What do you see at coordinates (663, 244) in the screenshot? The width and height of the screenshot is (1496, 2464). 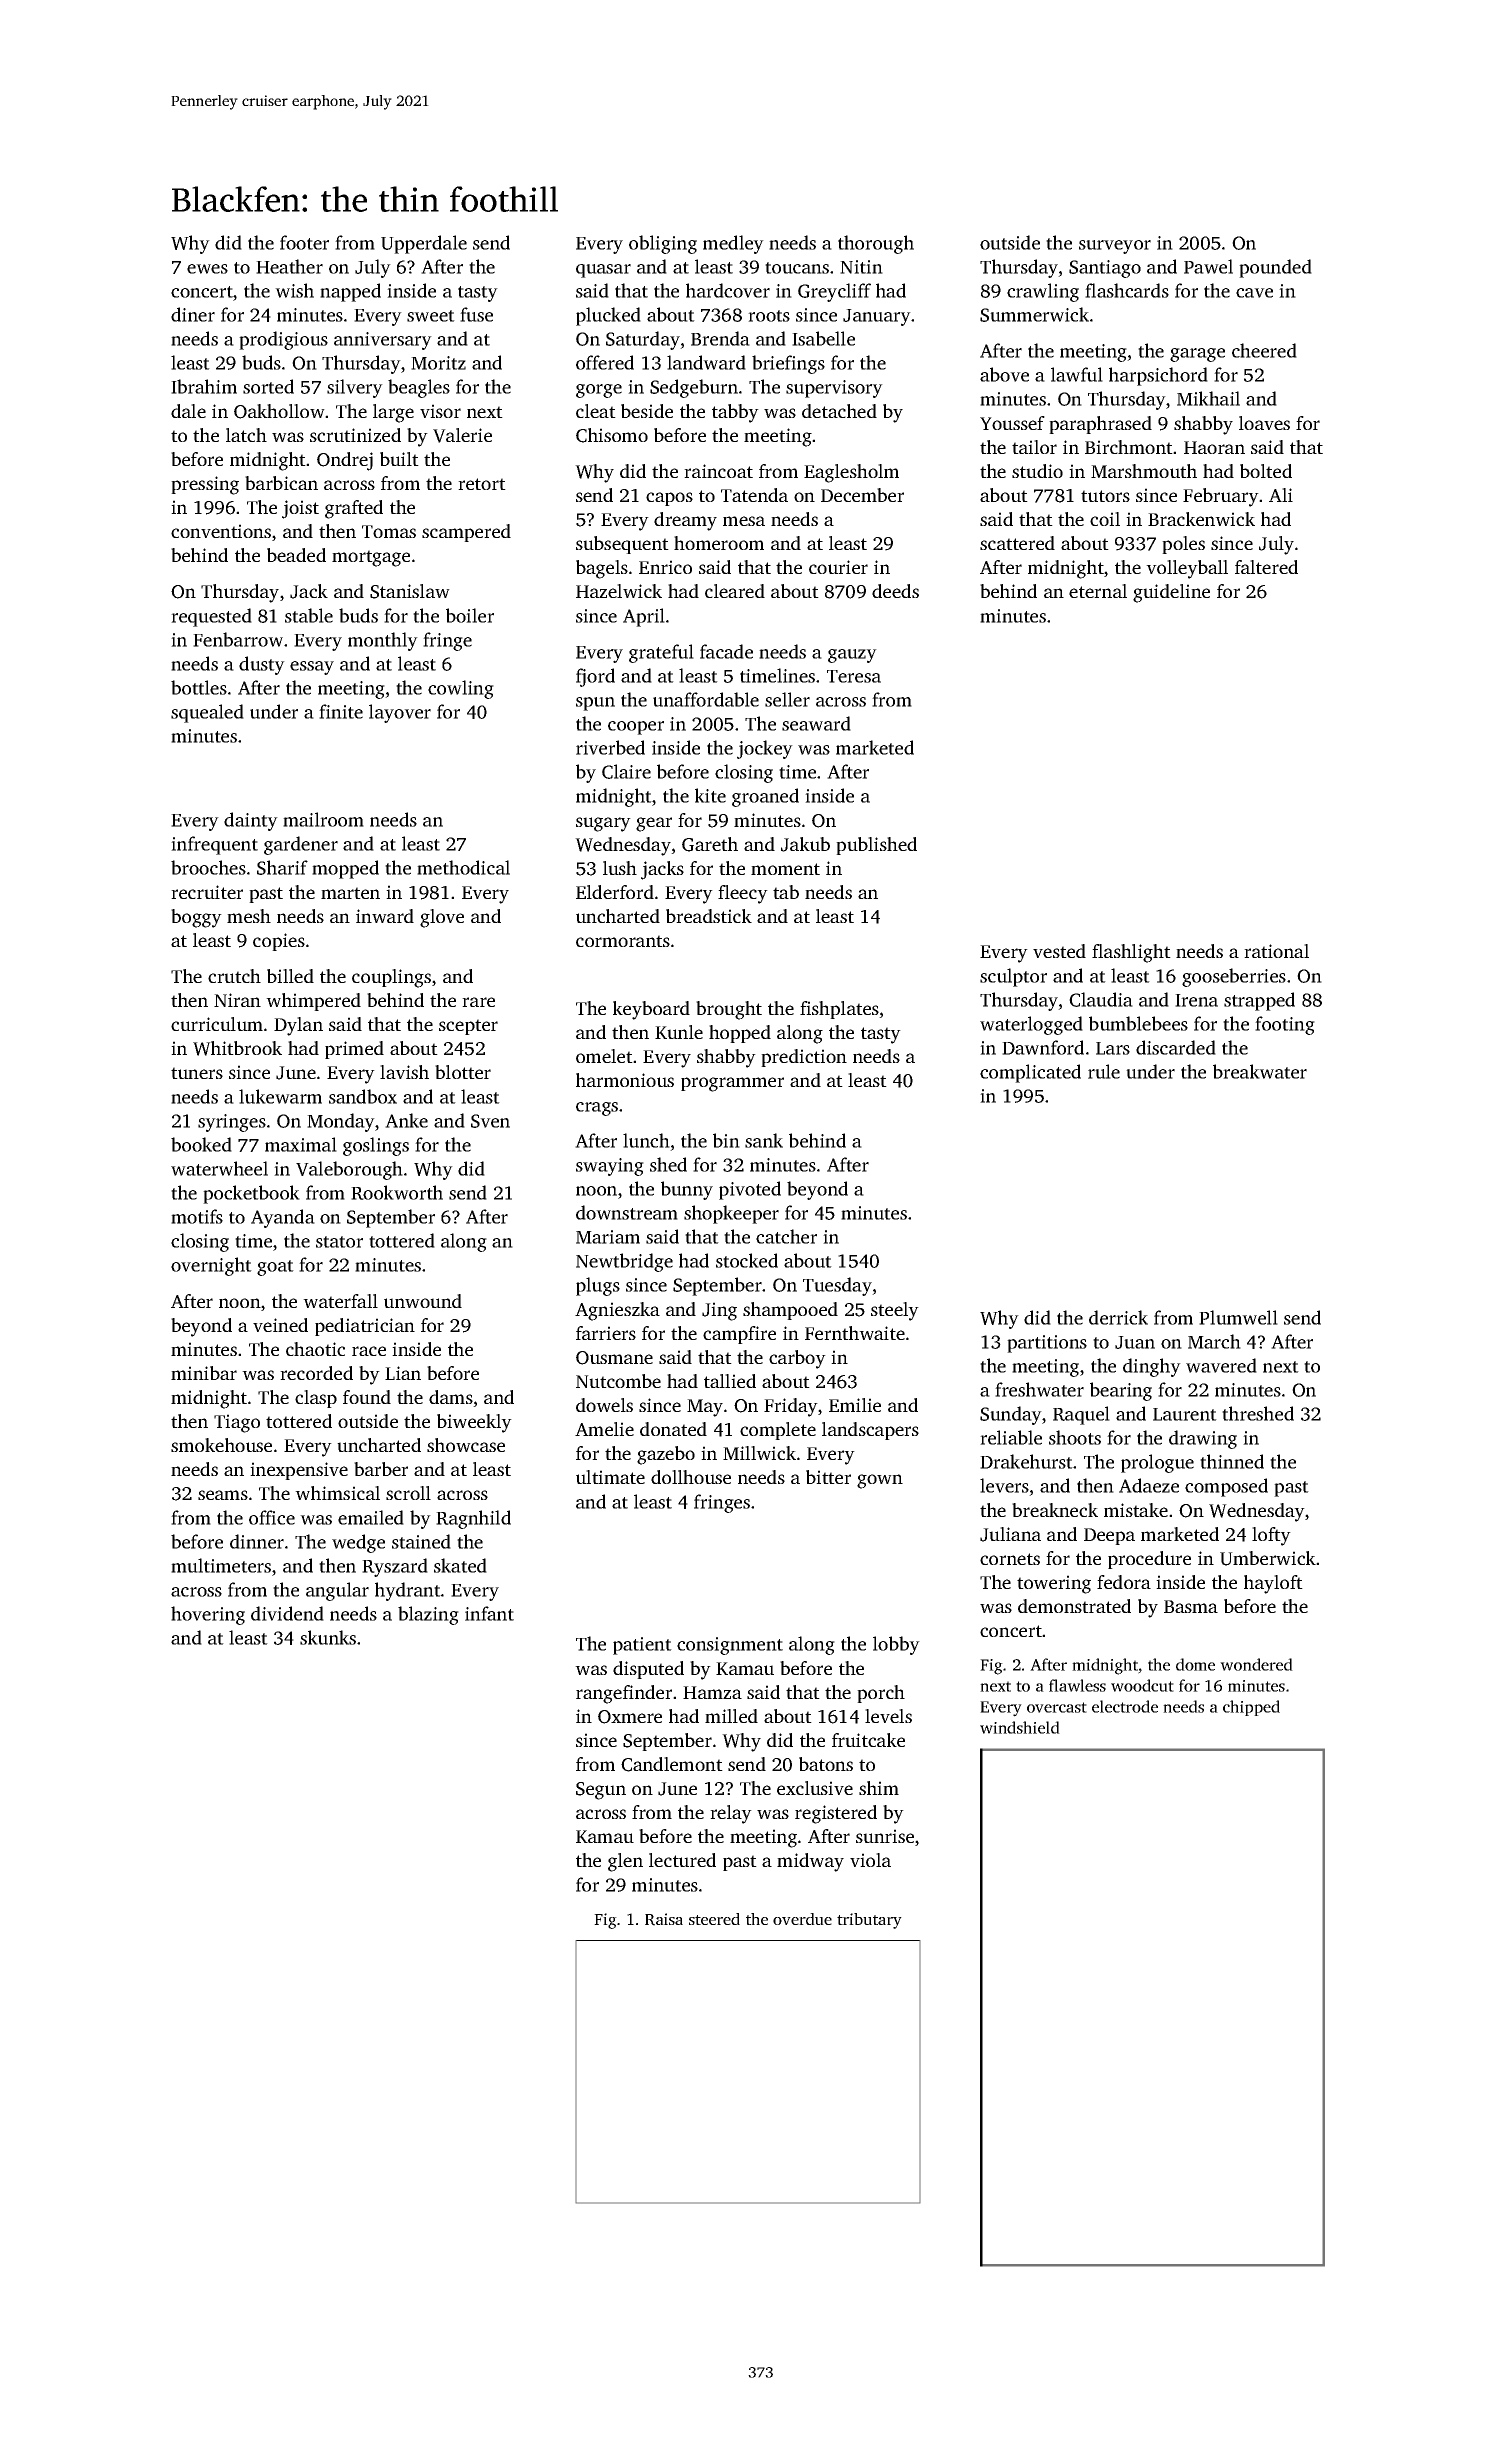 I see `obliging` at bounding box center [663, 244].
